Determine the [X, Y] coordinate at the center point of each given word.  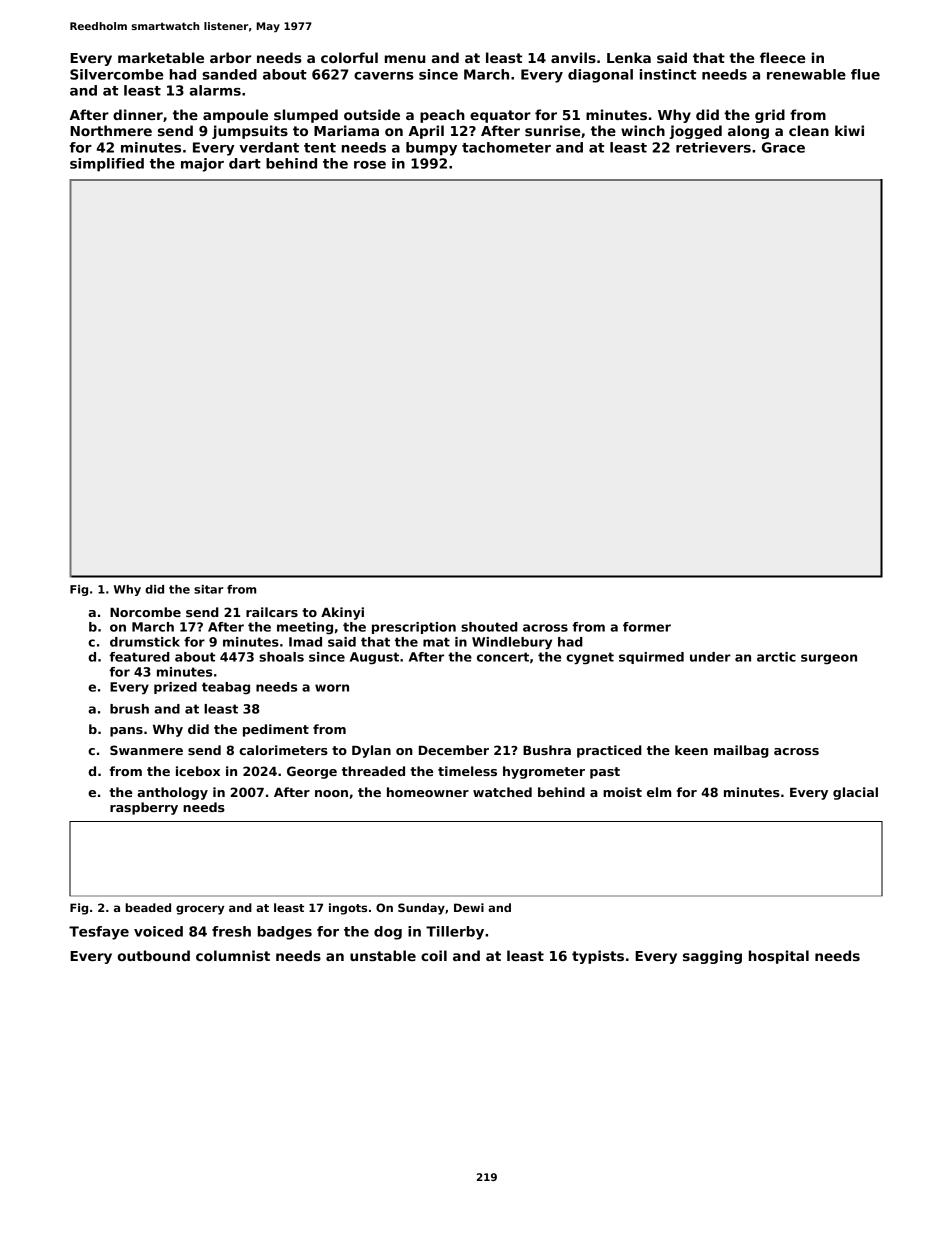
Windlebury [512, 643]
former [647, 627]
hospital [779, 957]
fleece [782, 57]
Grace [783, 147]
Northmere [111, 130]
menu [405, 59]
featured [139, 657]
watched [502, 792]
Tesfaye [99, 933]
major [202, 165]
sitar [208, 589]
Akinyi [342, 613]
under [710, 657]
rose [370, 165]
